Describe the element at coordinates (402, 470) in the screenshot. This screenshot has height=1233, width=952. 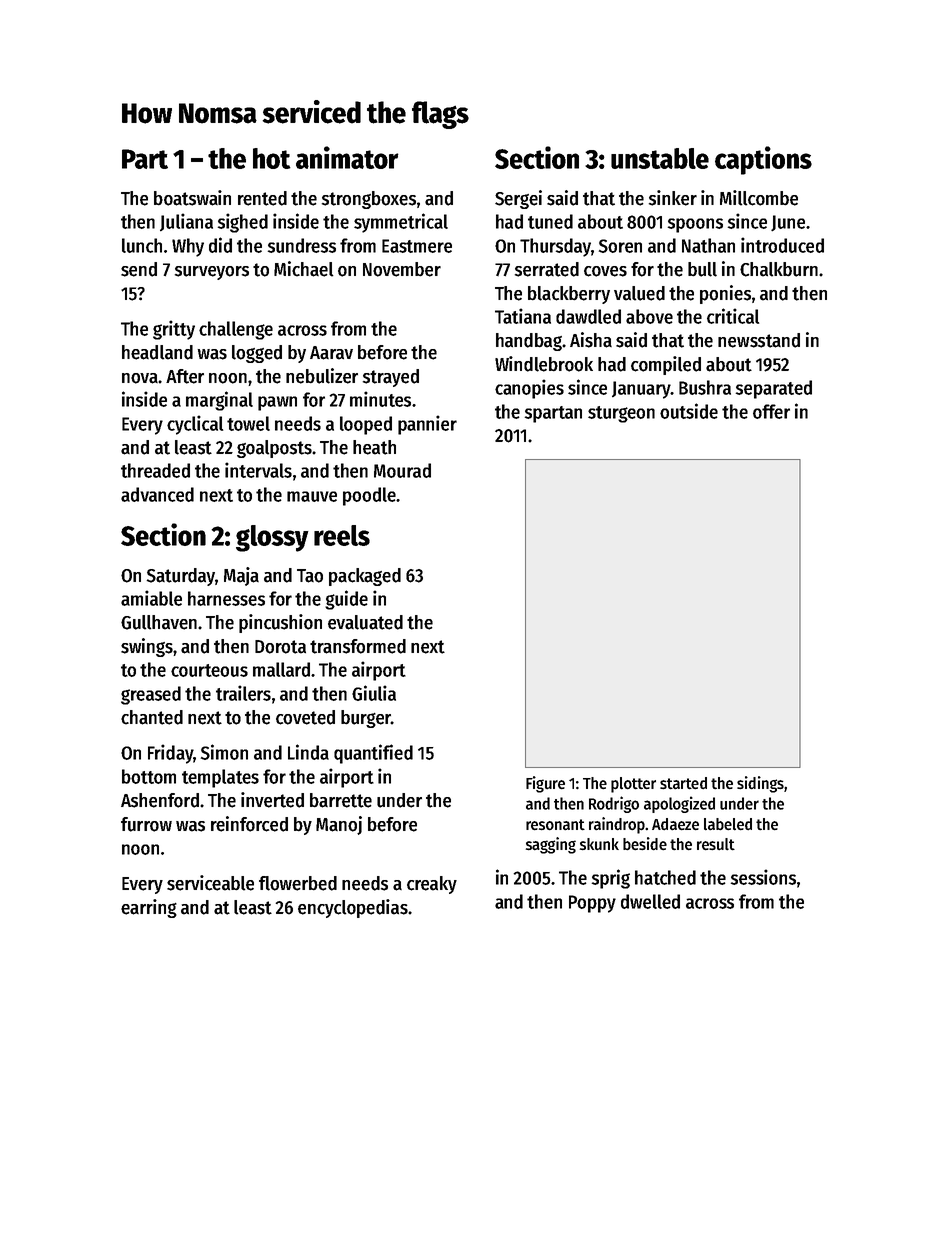
I see `Mourad` at that location.
